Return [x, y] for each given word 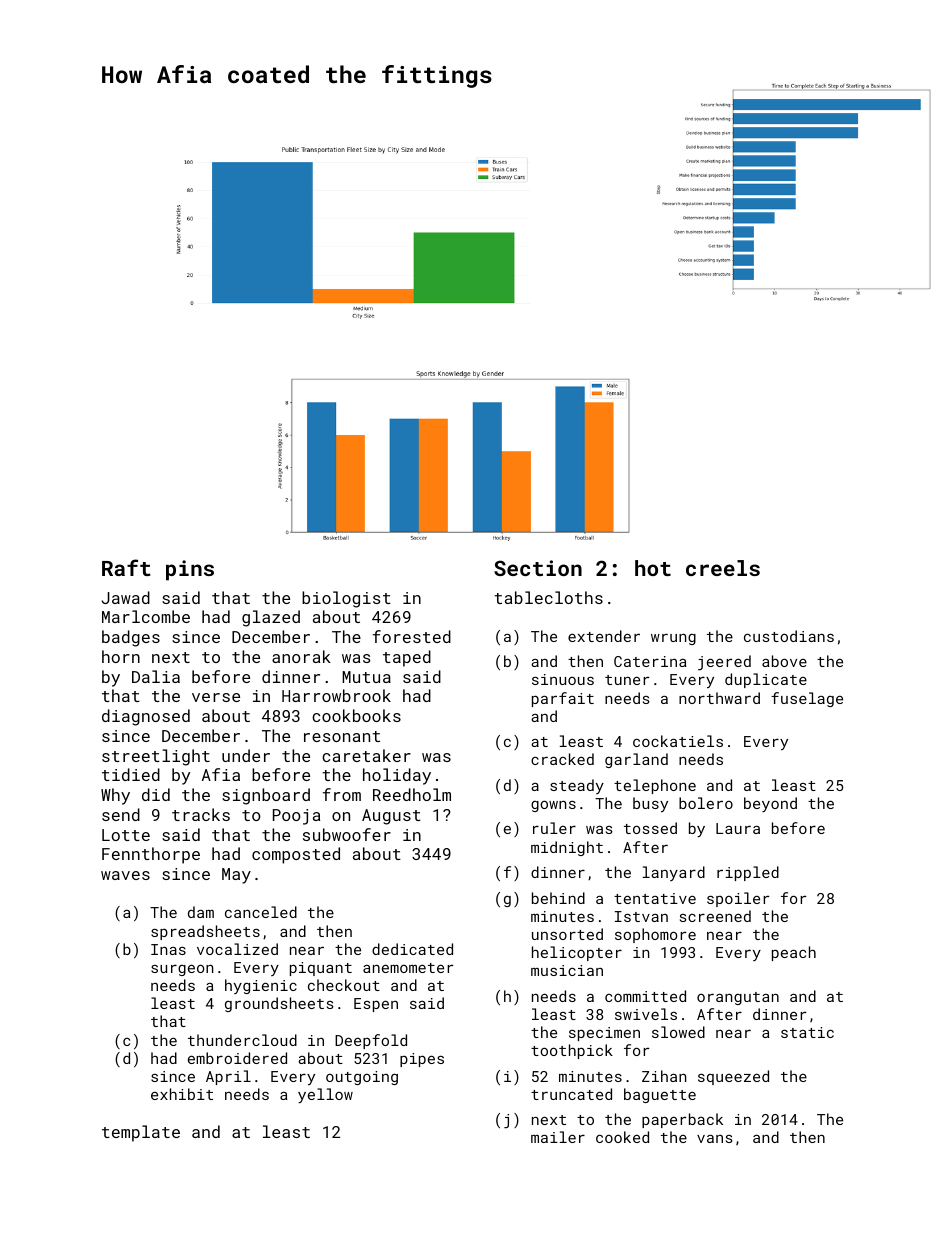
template [141, 1133]
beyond [770, 804]
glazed [271, 618]
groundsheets [279, 1004]
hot [653, 568]
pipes [422, 1060]
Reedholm [412, 794]
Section [538, 568]
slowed [678, 1032]
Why [115, 796]
